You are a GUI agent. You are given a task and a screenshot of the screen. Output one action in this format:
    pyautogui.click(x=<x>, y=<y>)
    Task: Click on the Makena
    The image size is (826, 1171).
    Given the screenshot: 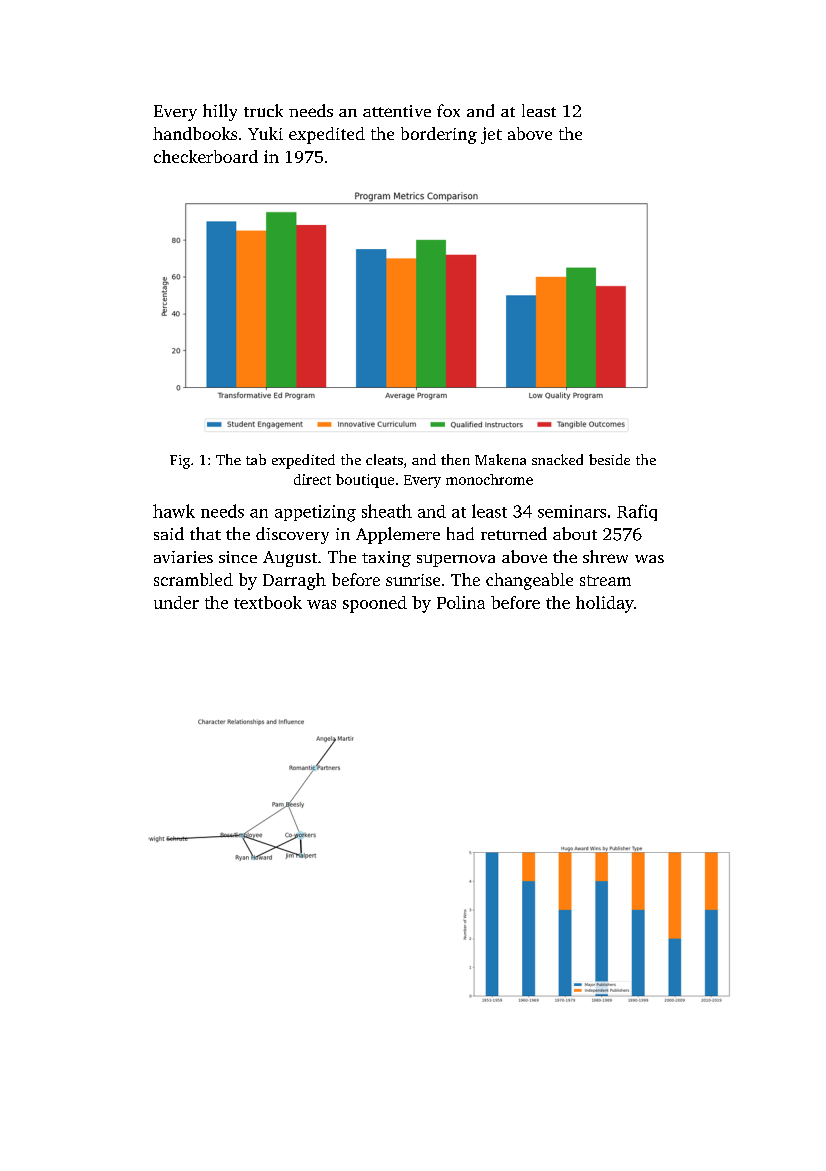 What is the action you would take?
    pyautogui.click(x=500, y=459)
